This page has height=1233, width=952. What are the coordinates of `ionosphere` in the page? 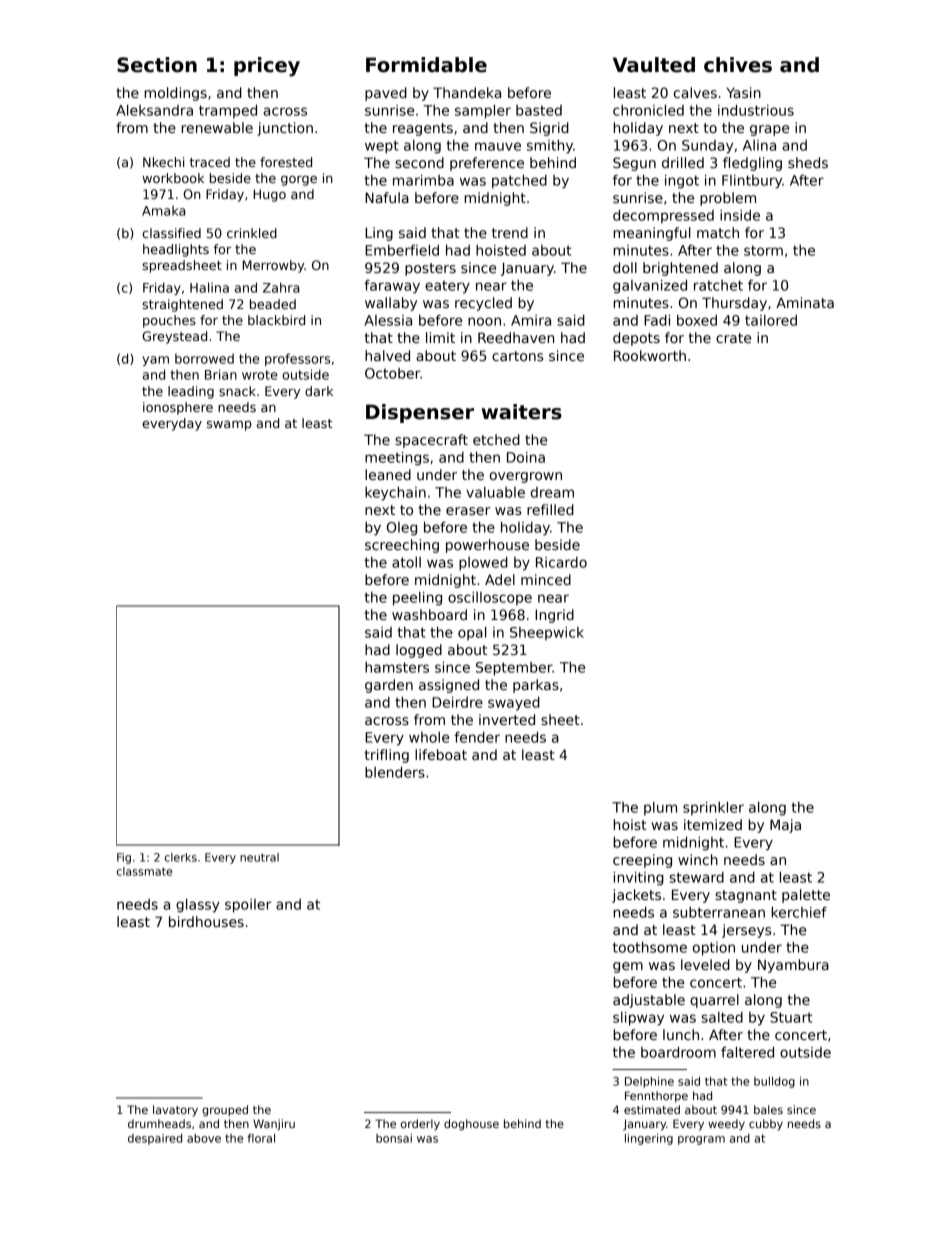 It's located at (178, 408).
